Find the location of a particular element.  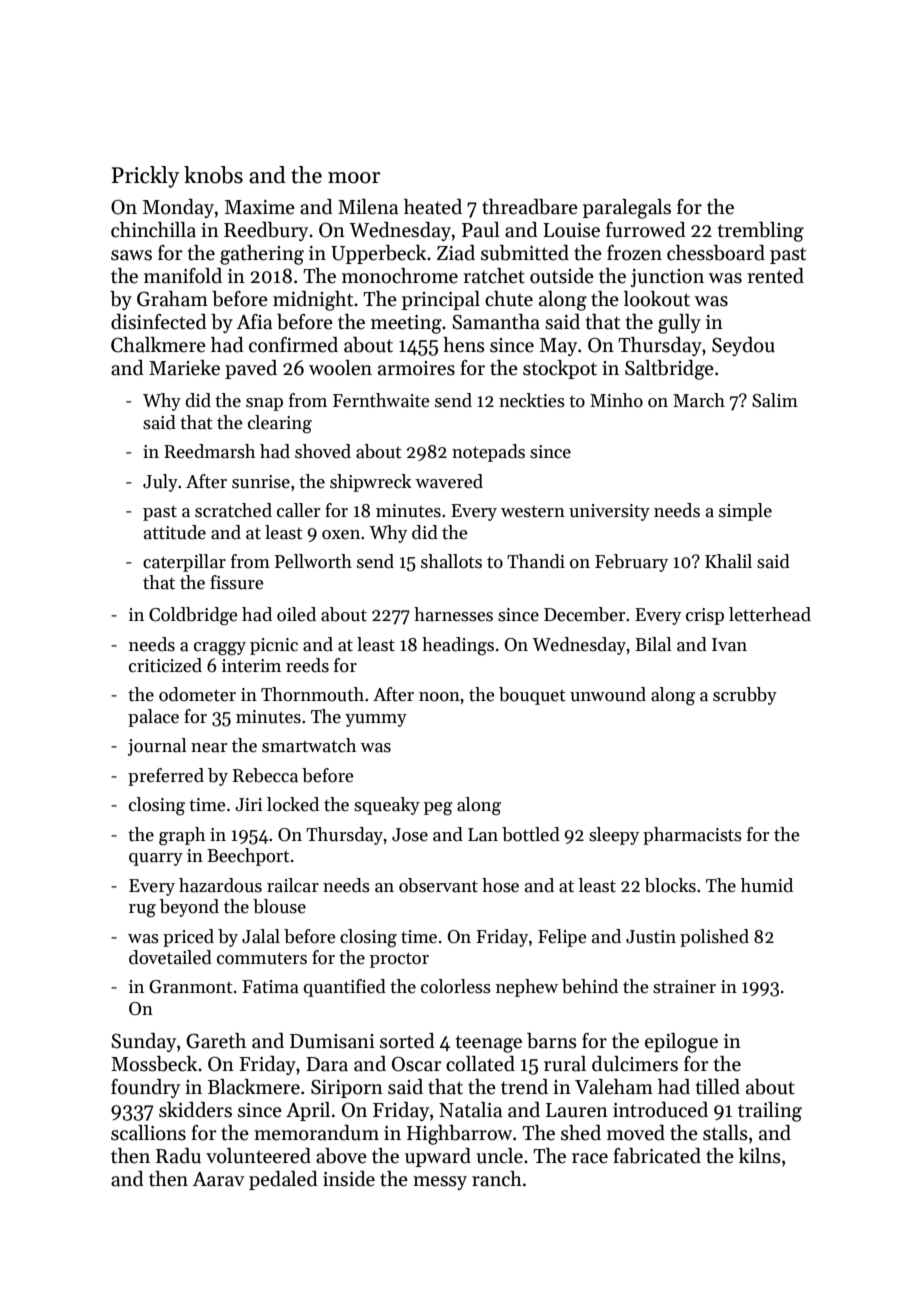

Aarav is located at coordinates (218, 1179).
